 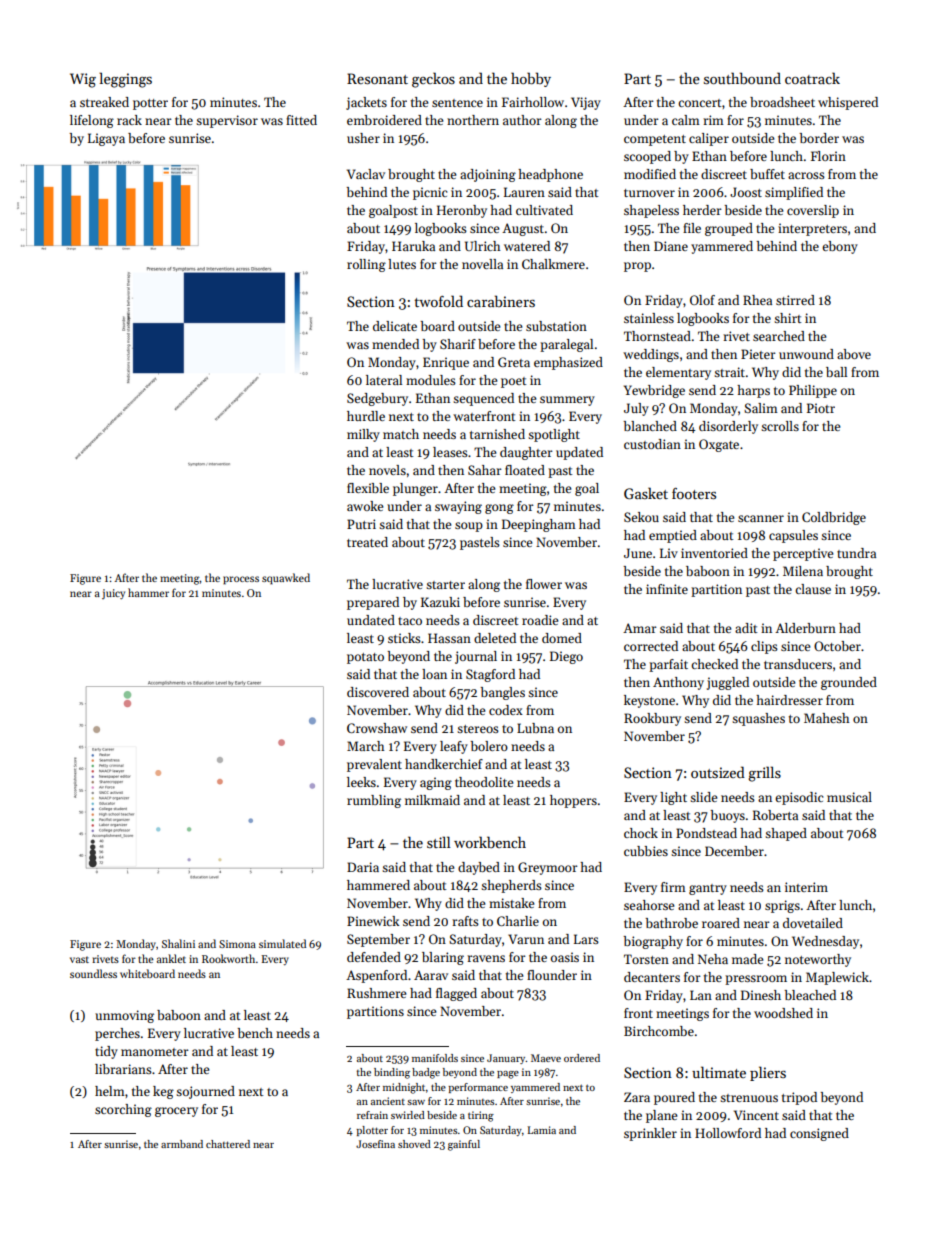 I want to click on geckos, so click(x=433, y=80).
